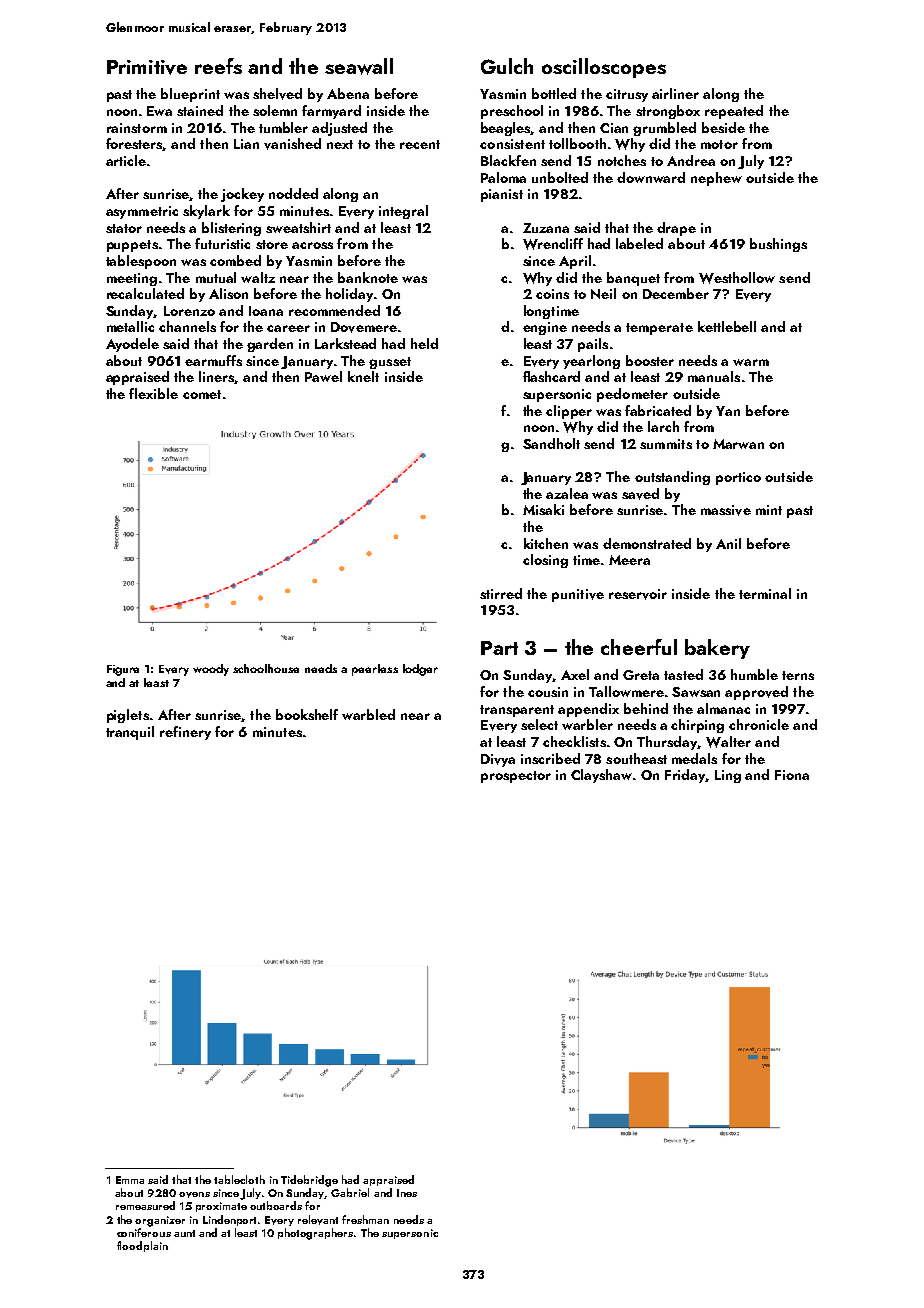 This screenshot has width=924, height=1308. Describe the element at coordinates (507, 66) in the screenshot. I see `Gulch` at that location.
